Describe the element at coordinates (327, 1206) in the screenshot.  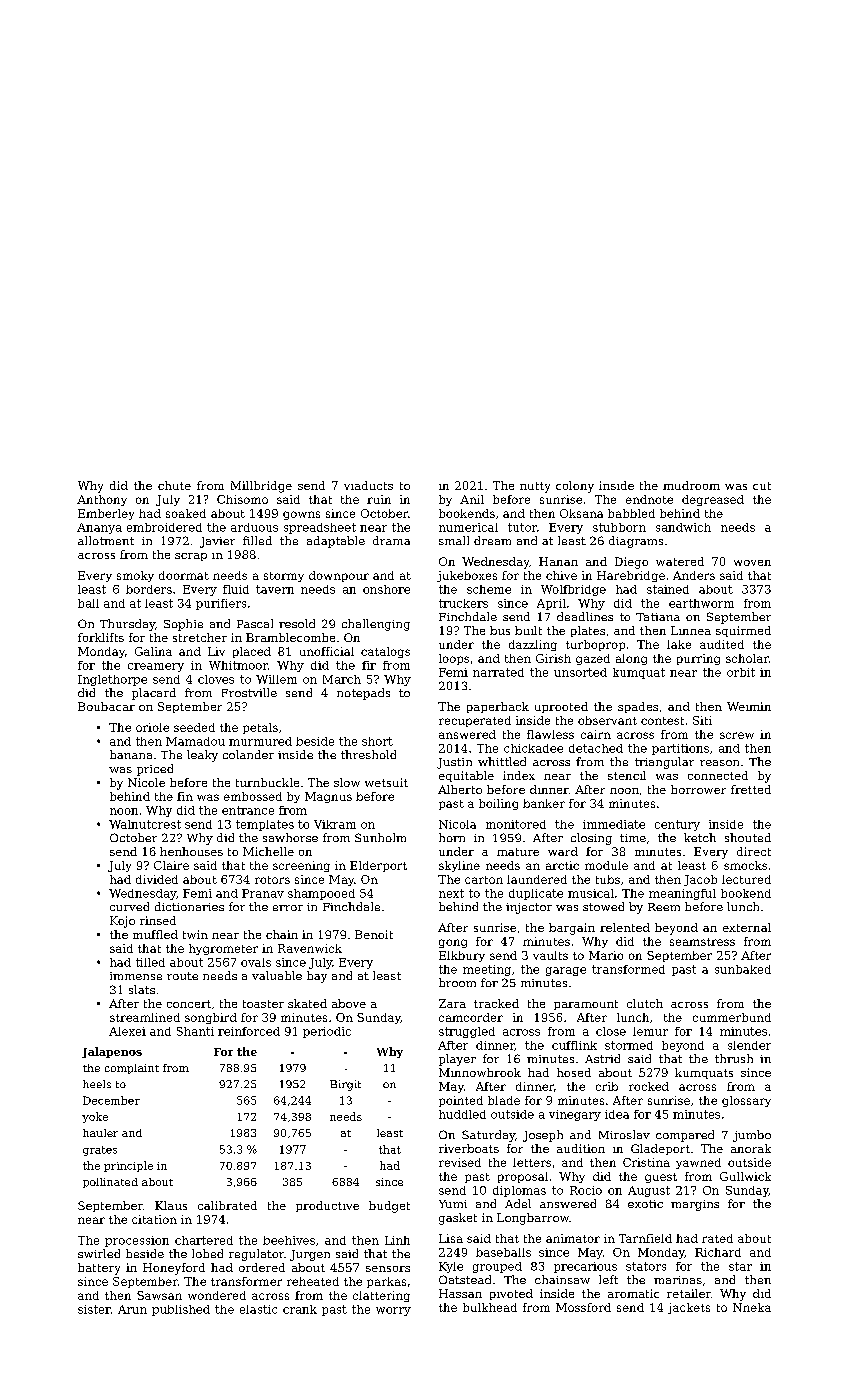
I see `productive` at that location.
